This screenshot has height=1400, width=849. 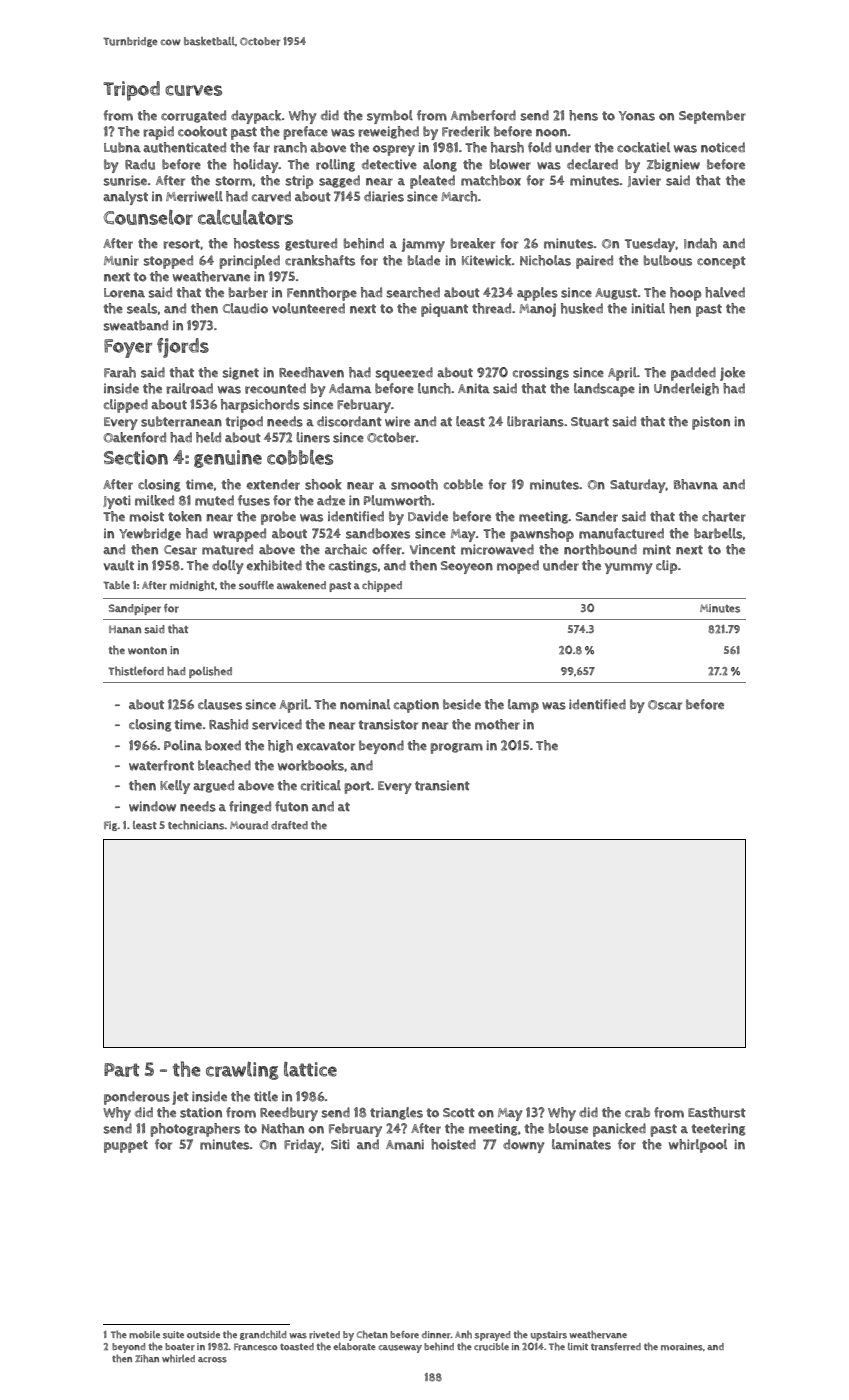 What do you see at coordinates (193, 90) in the screenshot?
I see `curves` at bounding box center [193, 90].
